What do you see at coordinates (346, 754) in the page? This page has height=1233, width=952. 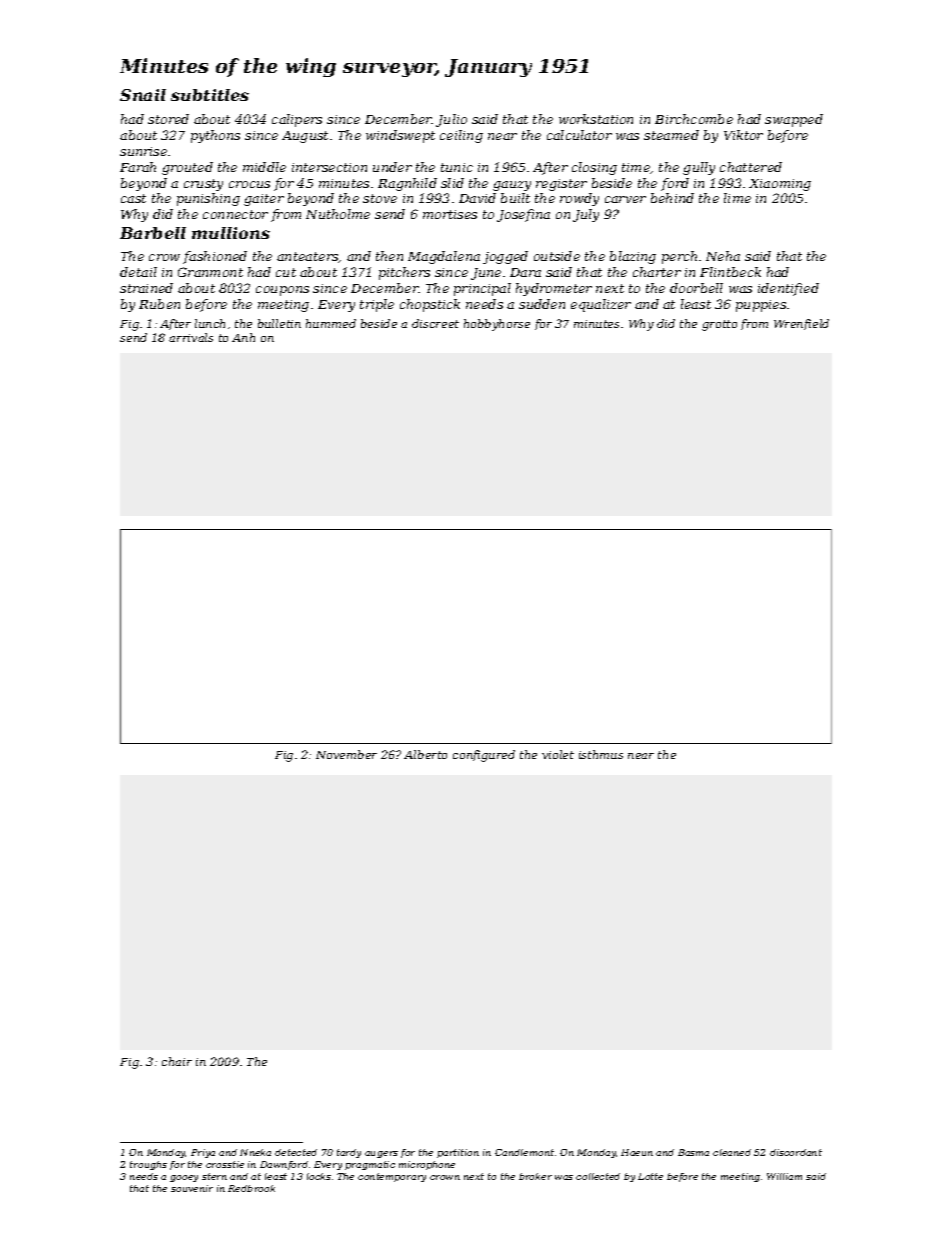 I see `November` at bounding box center [346, 754].
